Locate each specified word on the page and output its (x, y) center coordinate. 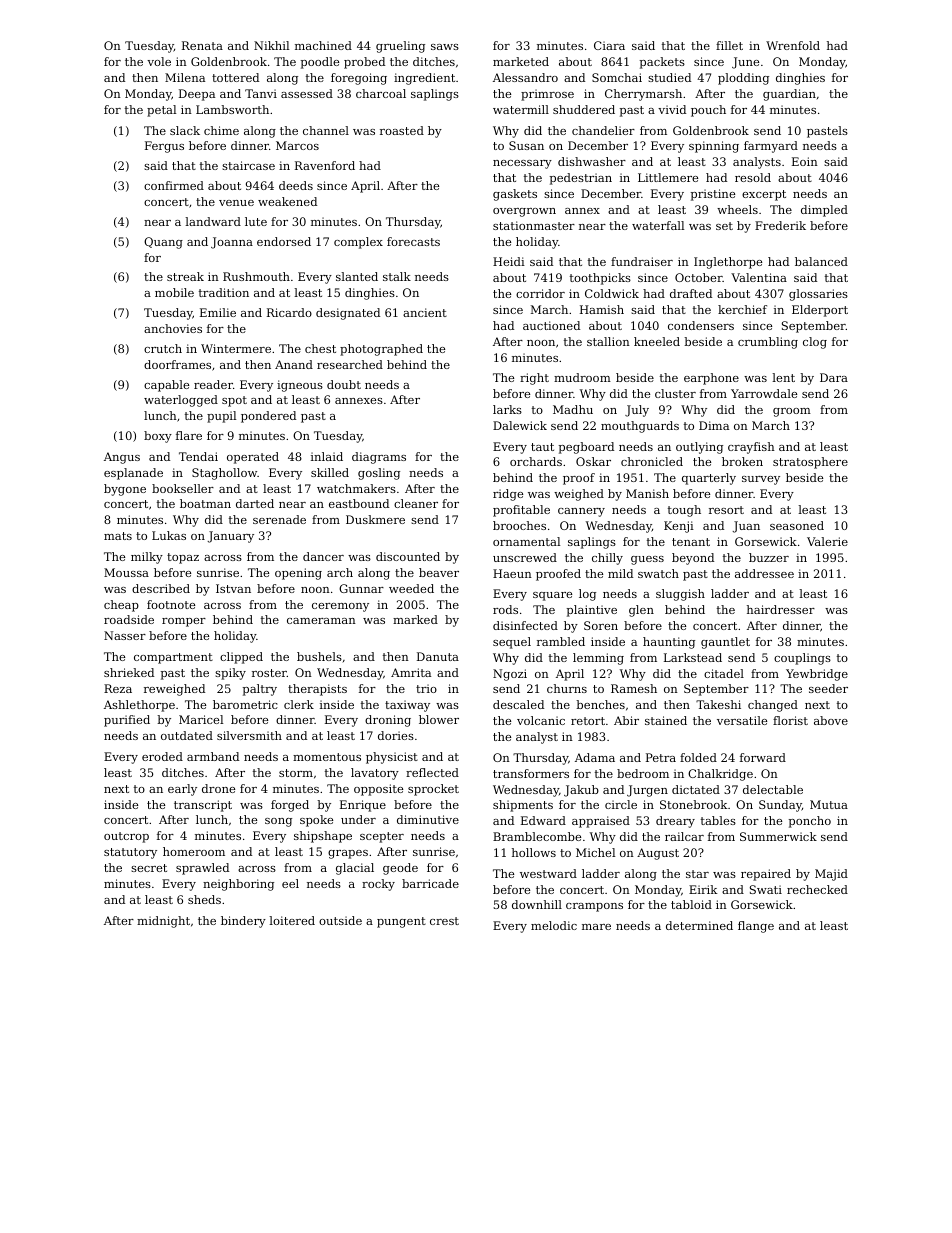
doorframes (177, 364)
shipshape (323, 837)
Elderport (820, 311)
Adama (595, 757)
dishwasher (592, 161)
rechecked (817, 889)
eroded (162, 756)
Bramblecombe (537, 836)
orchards (536, 461)
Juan (746, 527)
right (534, 379)
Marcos (297, 145)
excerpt (764, 195)
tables (718, 820)
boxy (158, 437)
